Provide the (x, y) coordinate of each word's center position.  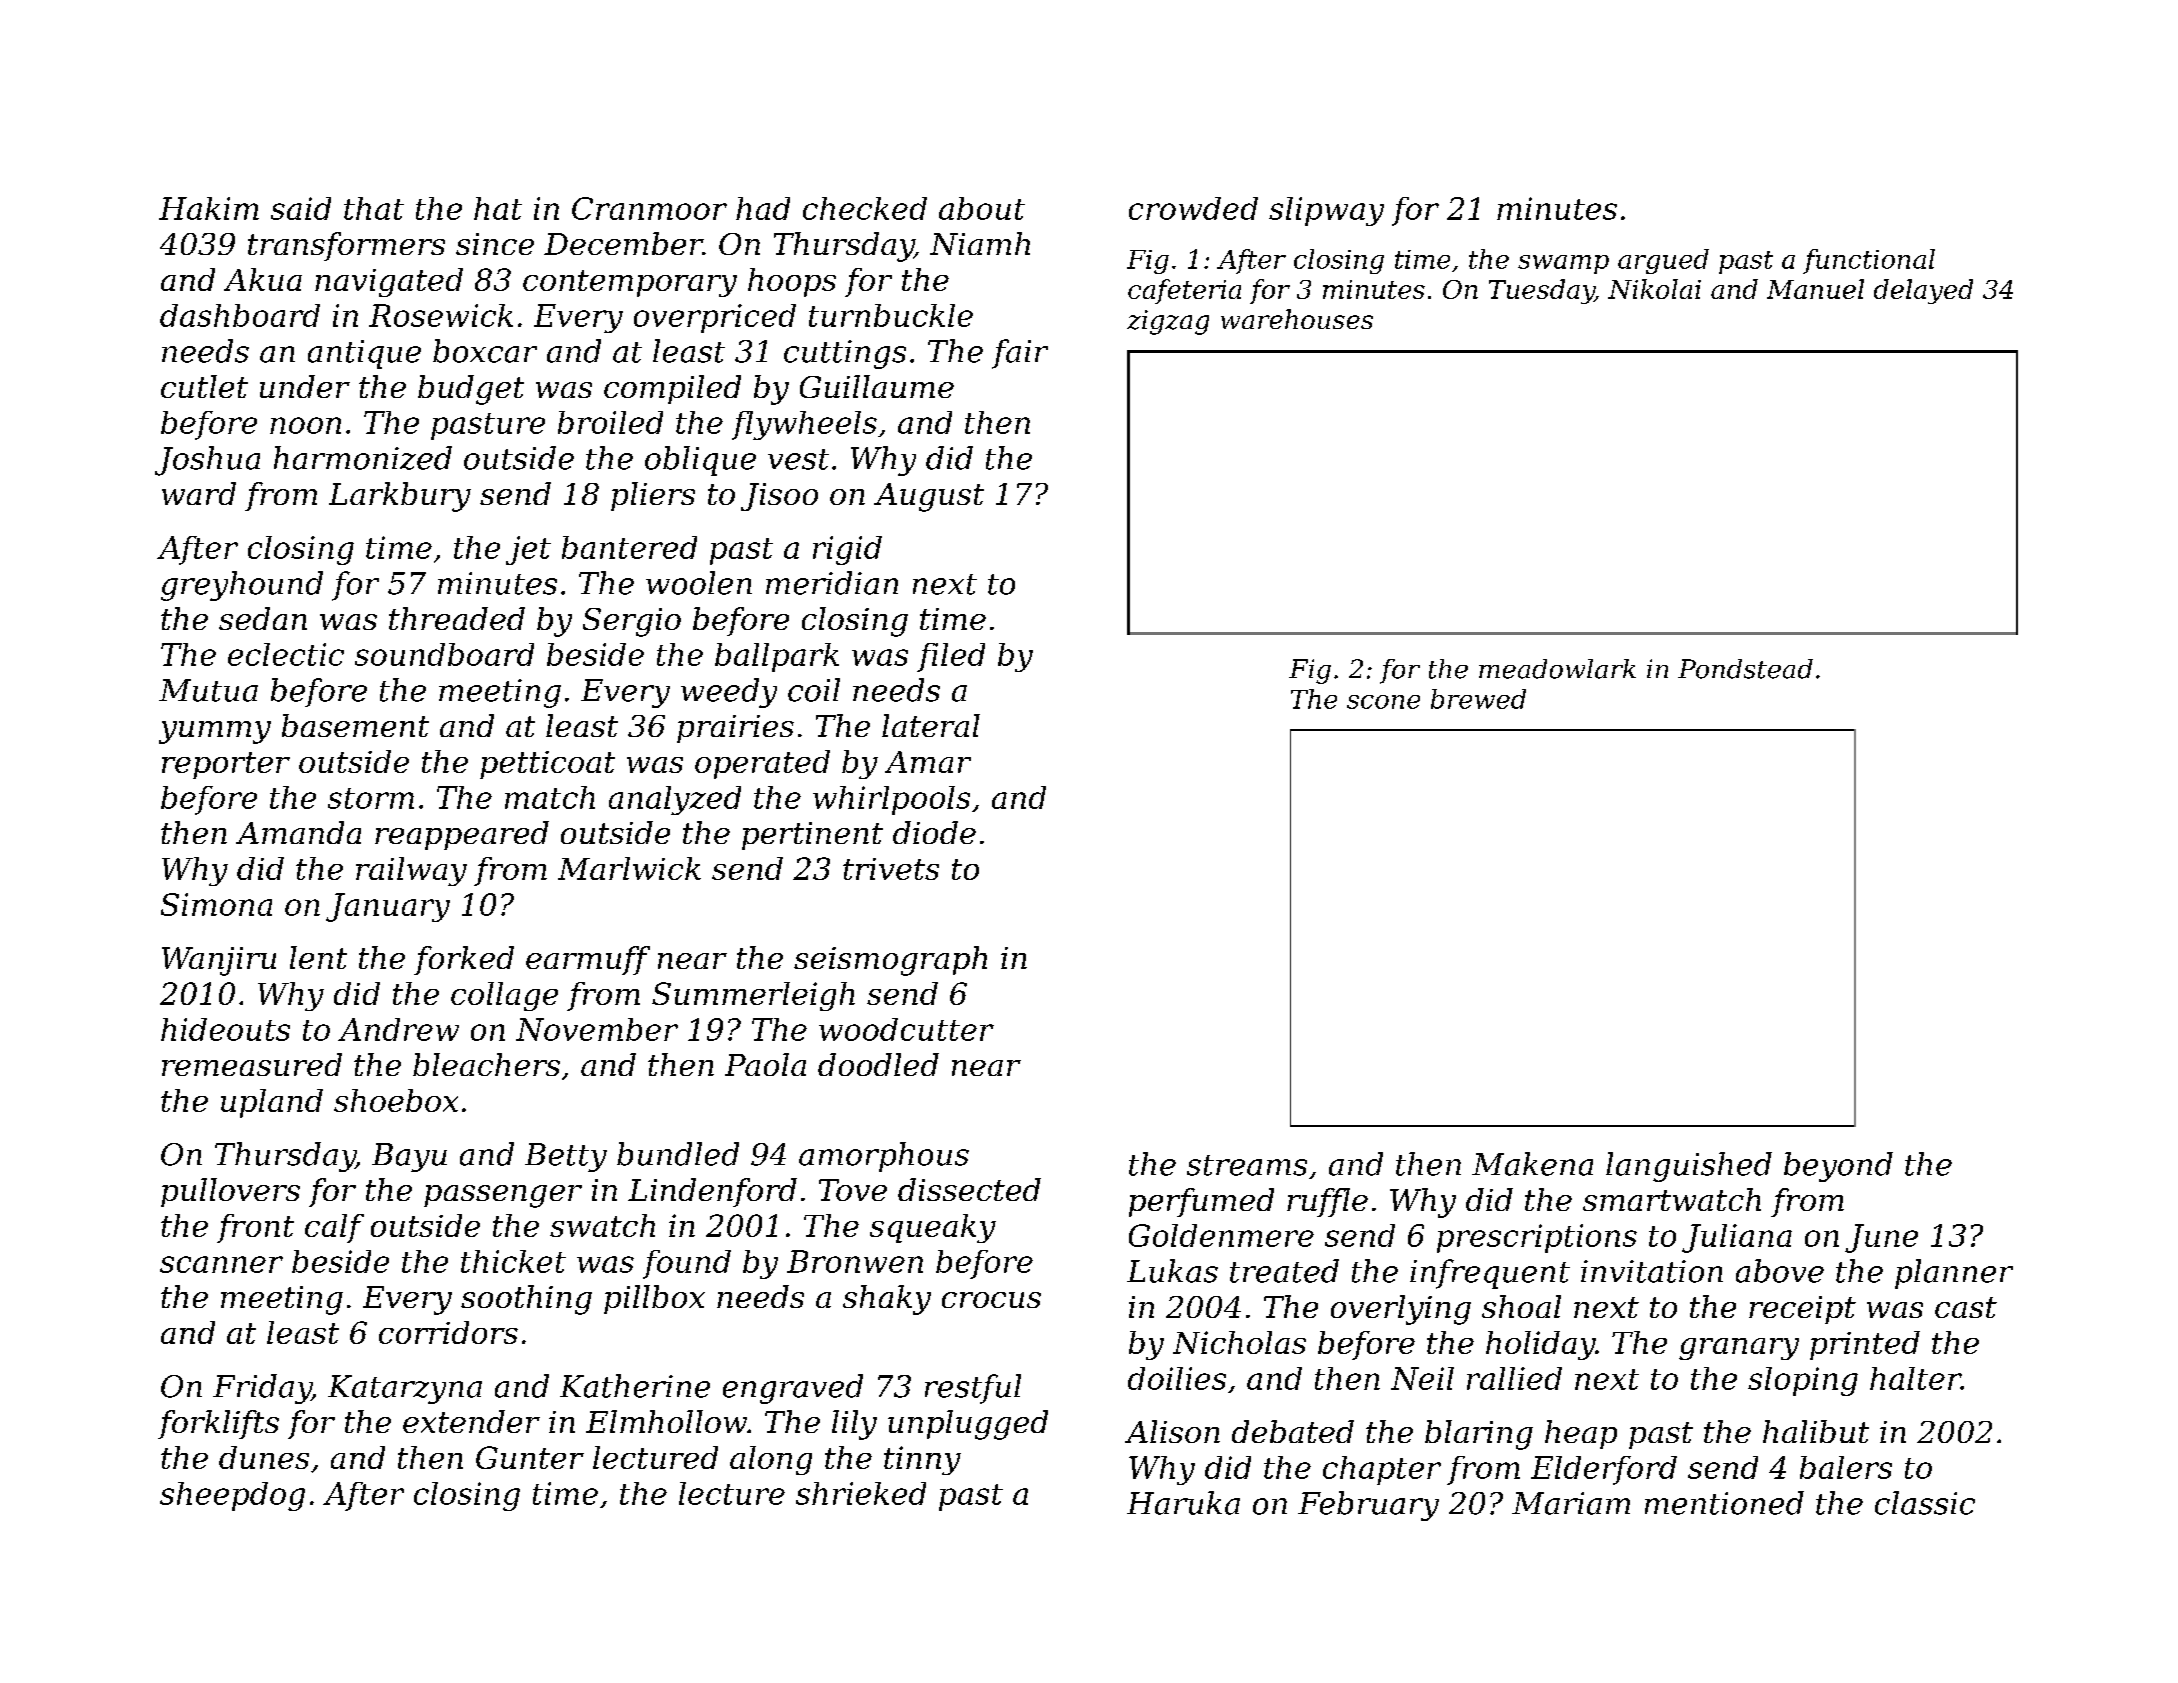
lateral (931, 725)
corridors (448, 1332)
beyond (1838, 1167)
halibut (1816, 1431)
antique (364, 354)
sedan (263, 618)
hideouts (225, 1029)
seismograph (890, 961)
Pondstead (1745, 669)
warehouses (1297, 319)
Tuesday (1542, 291)
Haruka (1183, 1503)
